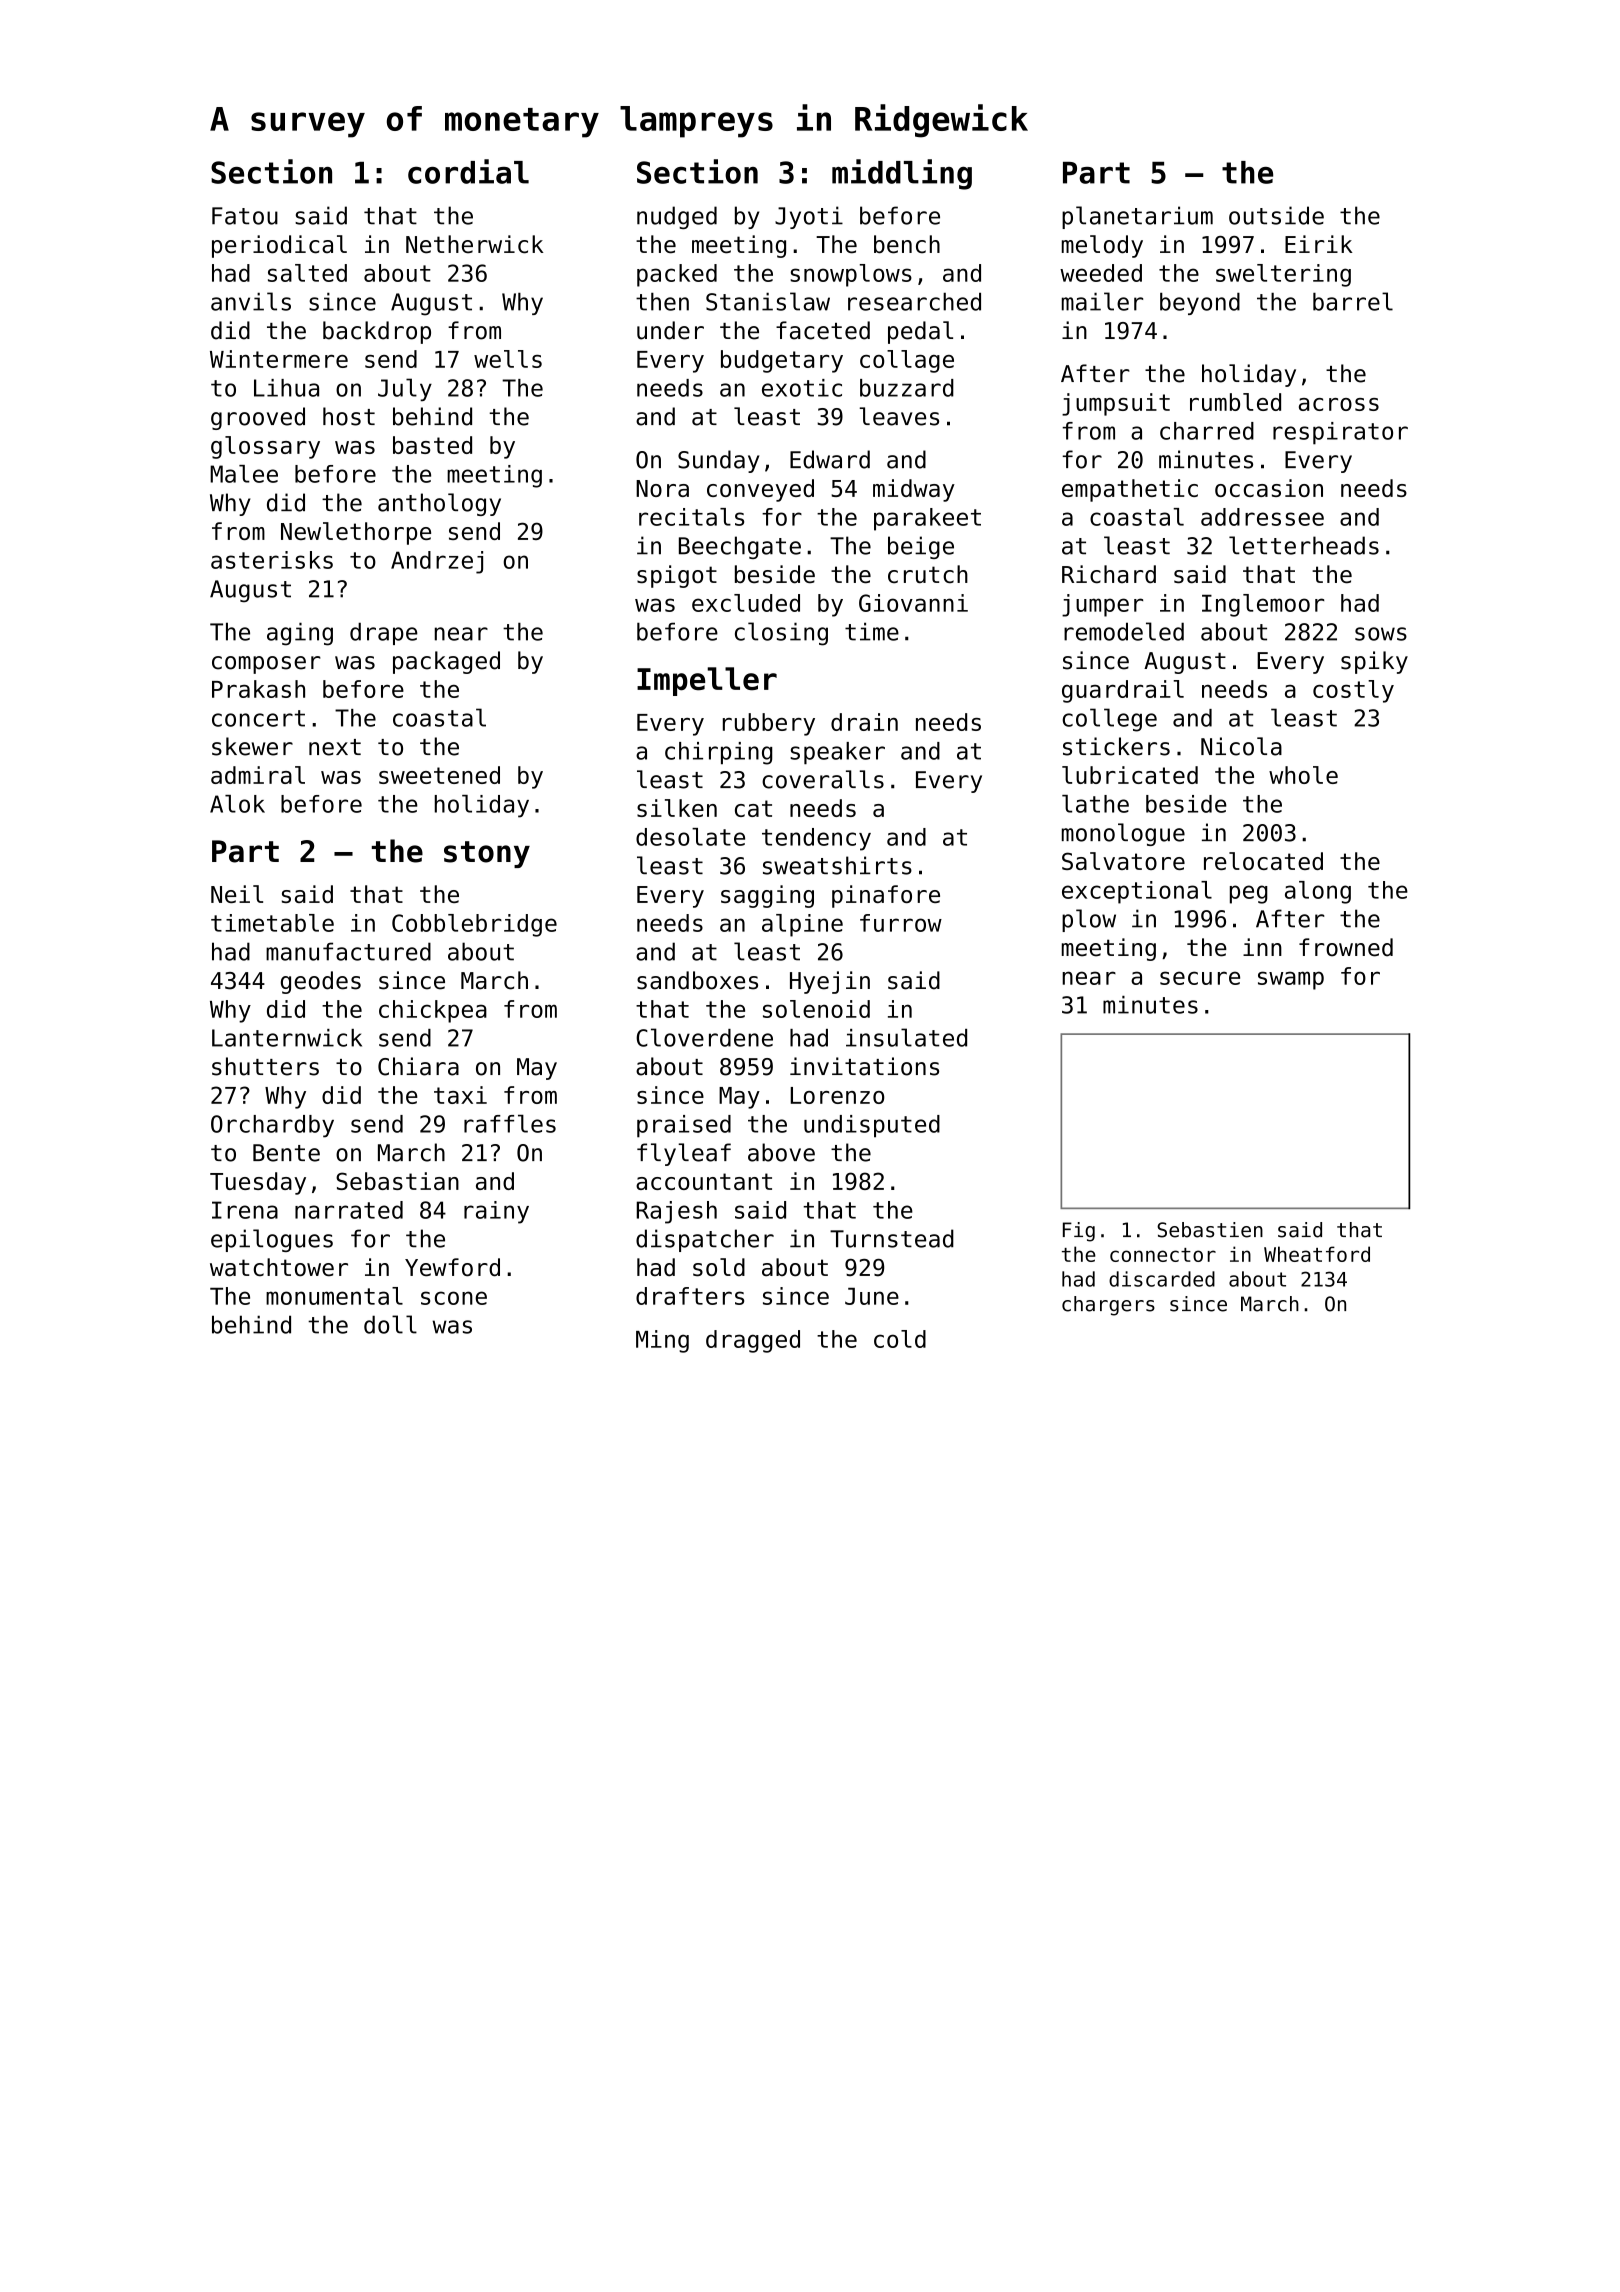 The height and width of the document is (2292, 1620). What do you see at coordinates (1303, 775) in the document?
I see `whole` at bounding box center [1303, 775].
